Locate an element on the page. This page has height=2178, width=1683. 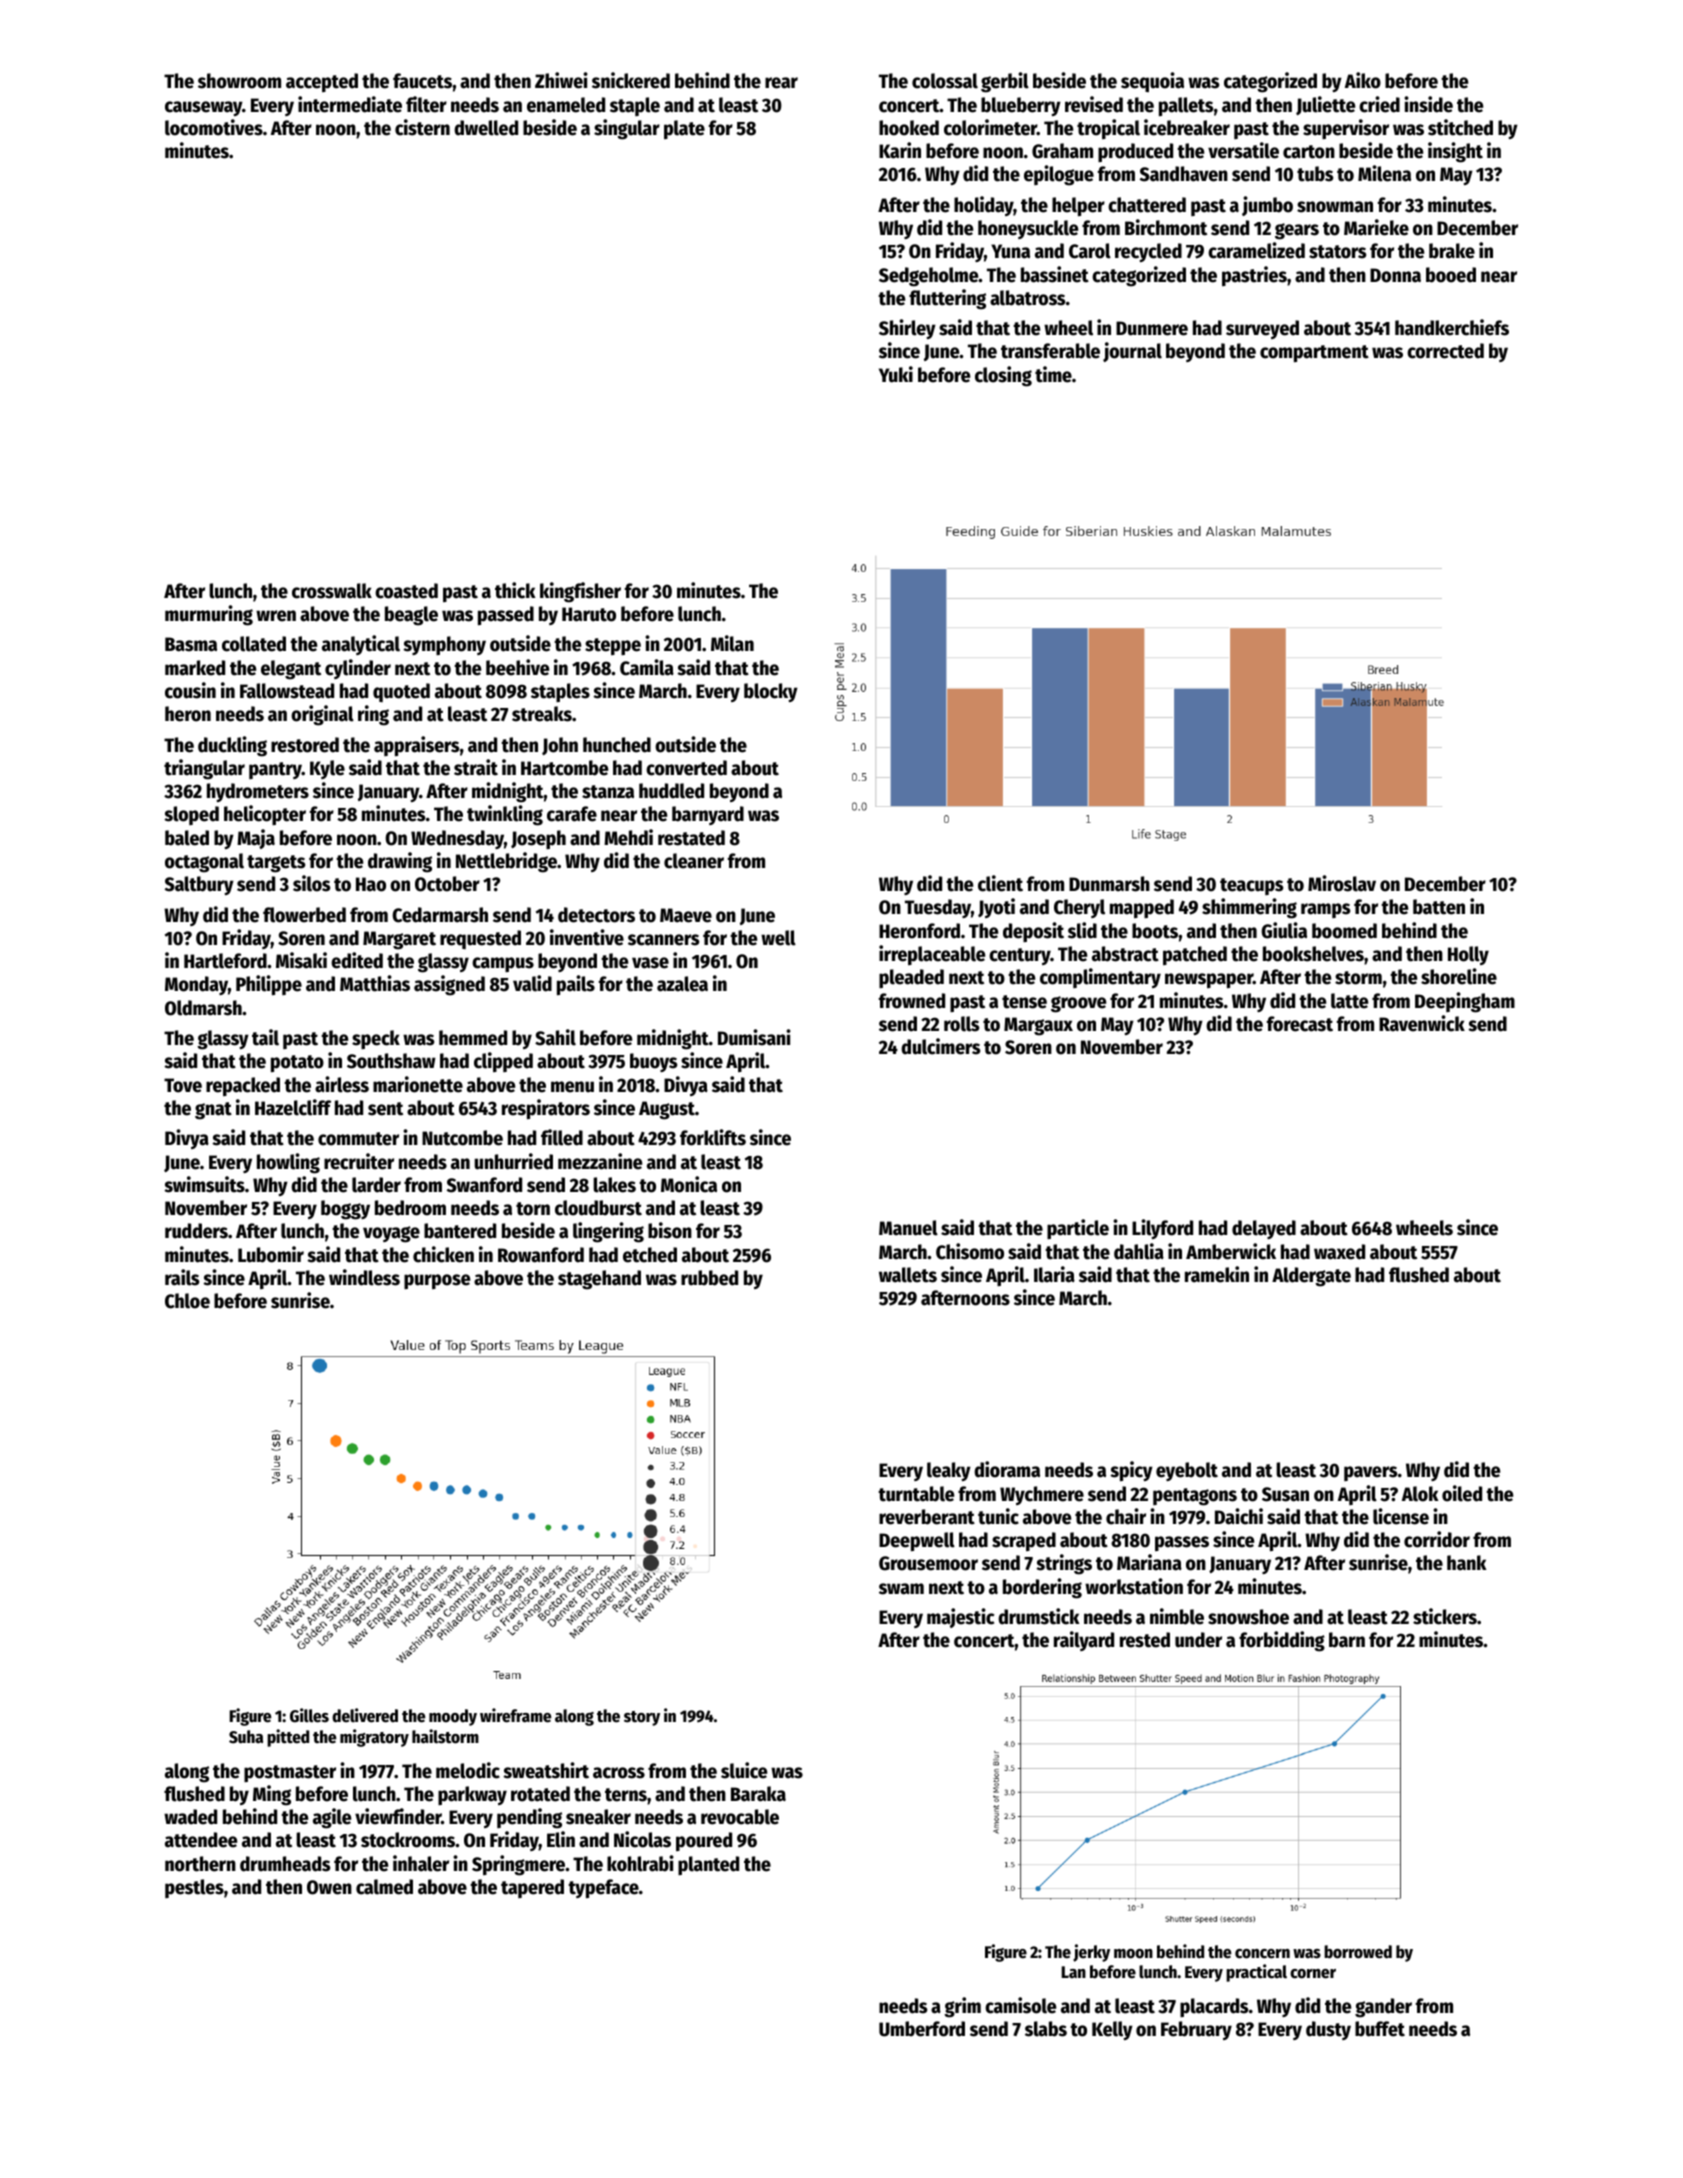
tapered is located at coordinates (532, 1888).
